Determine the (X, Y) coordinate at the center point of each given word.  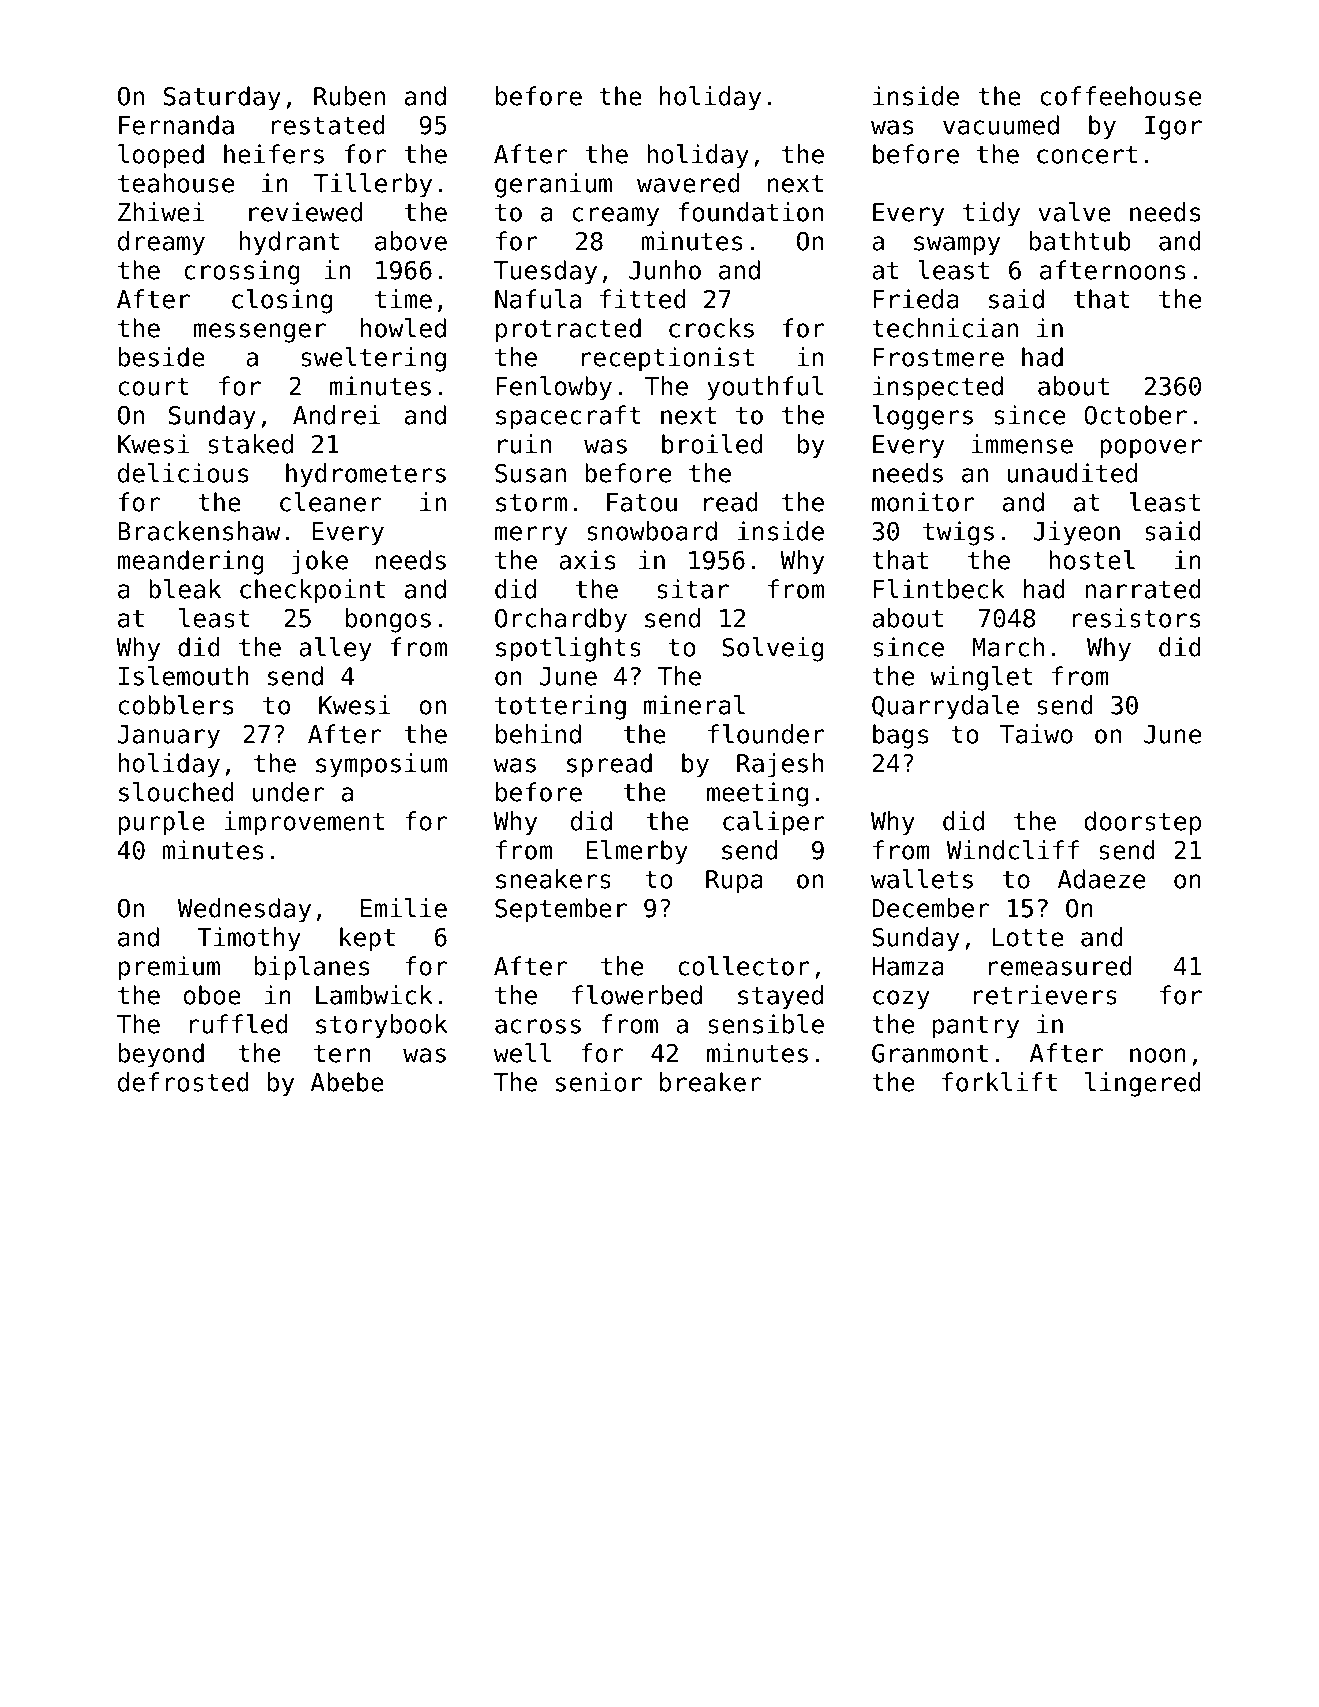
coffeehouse (1121, 96)
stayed (780, 997)
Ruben (349, 96)
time (403, 299)
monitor (923, 502)
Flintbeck (939, 589)
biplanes (312, 968)
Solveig (772, 649)
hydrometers (366, 475)
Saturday (222, 98)
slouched (176, 792)
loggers (923, 417)
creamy (616, 217)
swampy (957, 246)
